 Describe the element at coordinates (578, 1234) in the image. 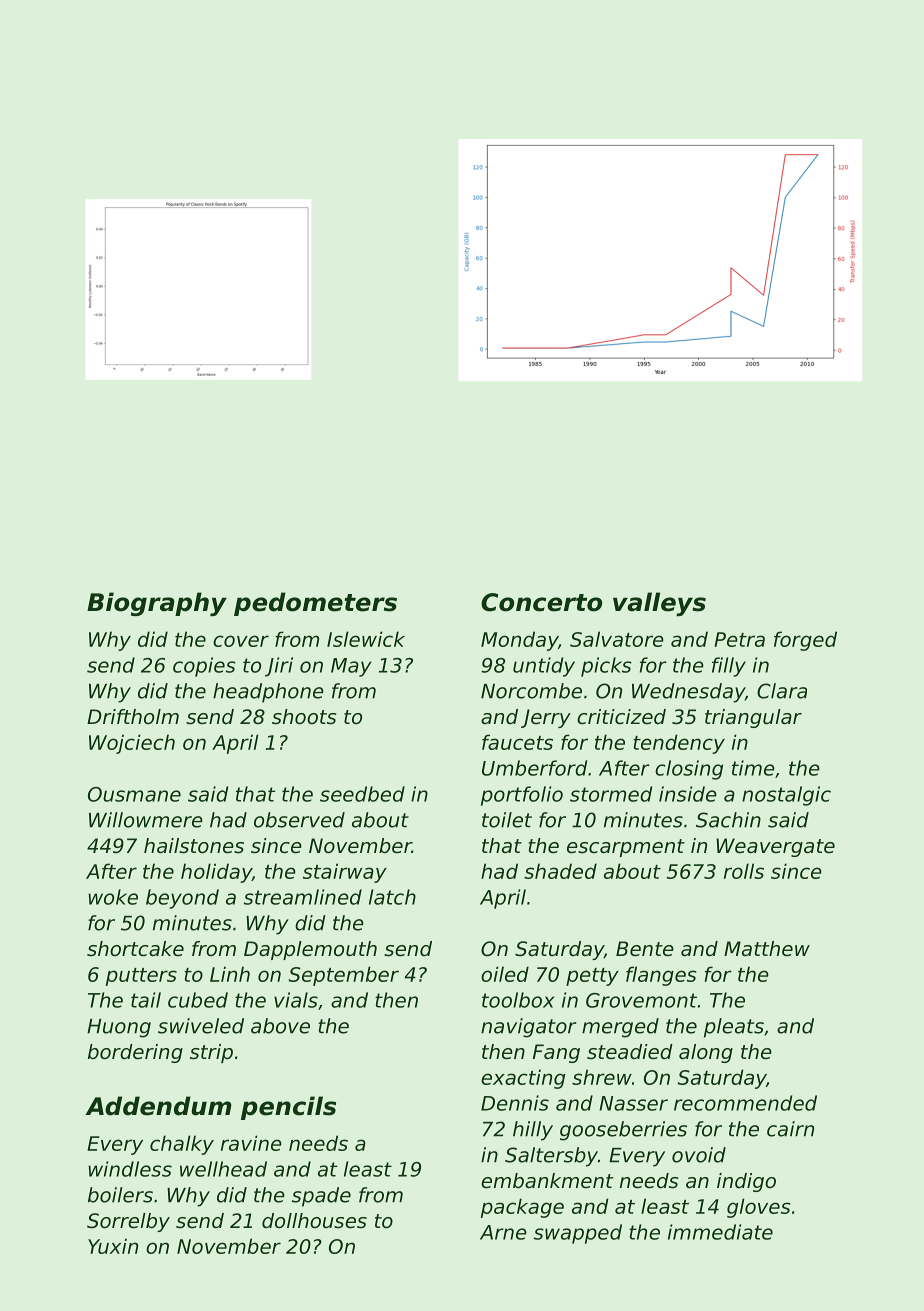

I see `swapped` at that location.
